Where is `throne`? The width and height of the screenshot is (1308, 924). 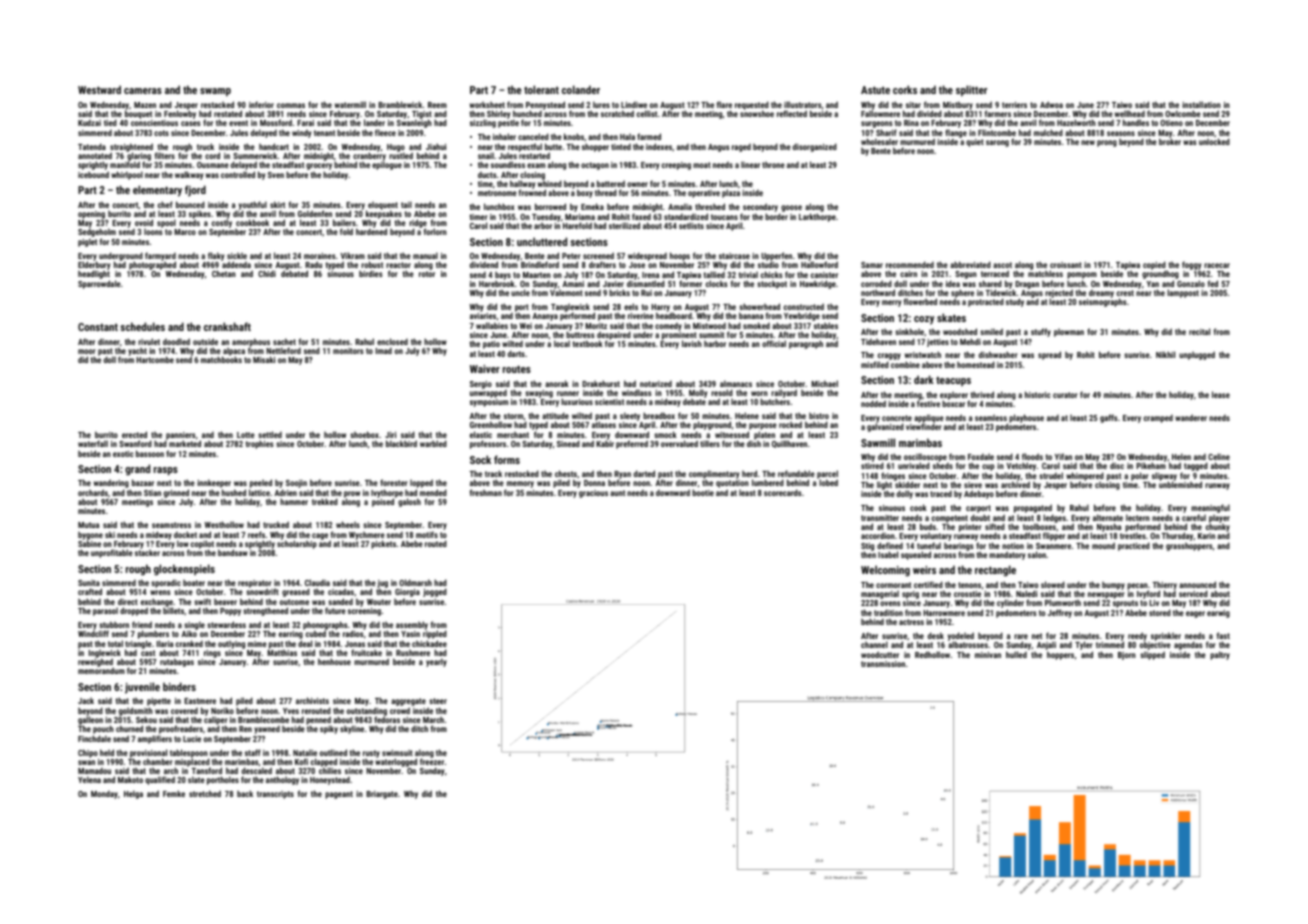
throne is located at coordinates (773, 165).
